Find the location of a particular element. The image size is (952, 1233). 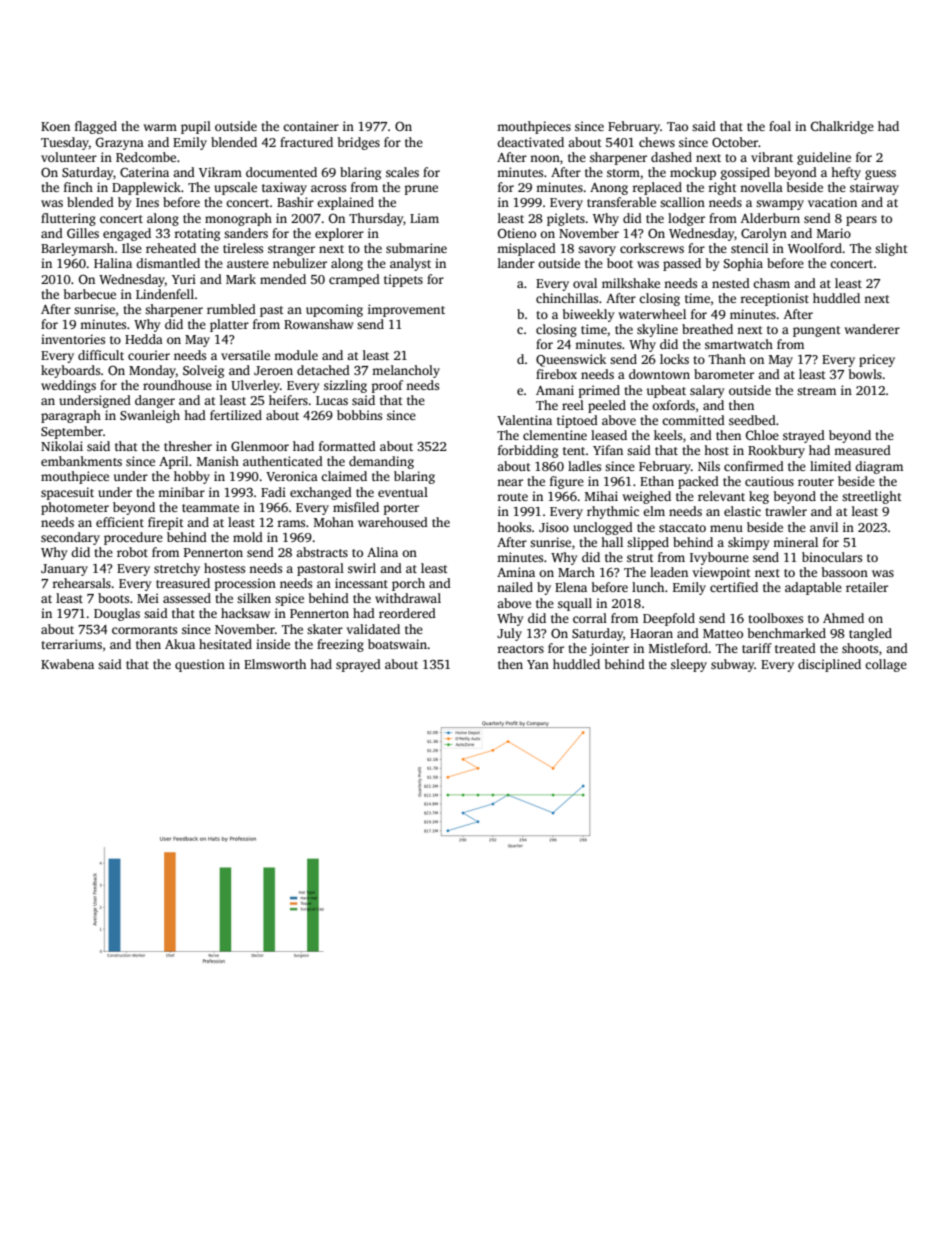

tariff is located at coordinates (757, 648).
